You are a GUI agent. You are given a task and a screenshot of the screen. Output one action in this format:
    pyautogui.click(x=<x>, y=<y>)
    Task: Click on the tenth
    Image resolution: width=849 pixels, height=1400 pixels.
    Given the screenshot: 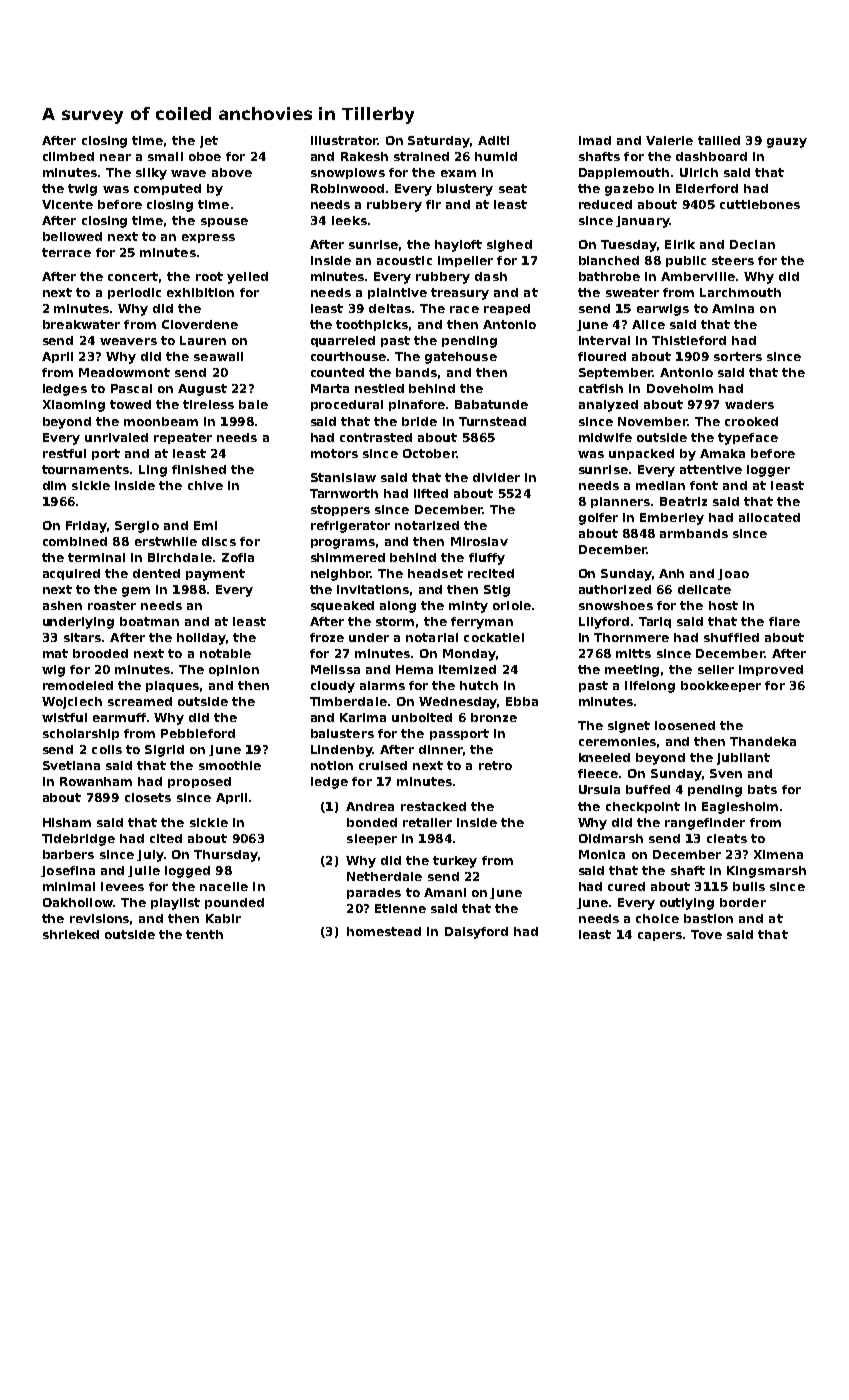 What is the action you would take?
    pyautogui.click(x=204, y=934)
